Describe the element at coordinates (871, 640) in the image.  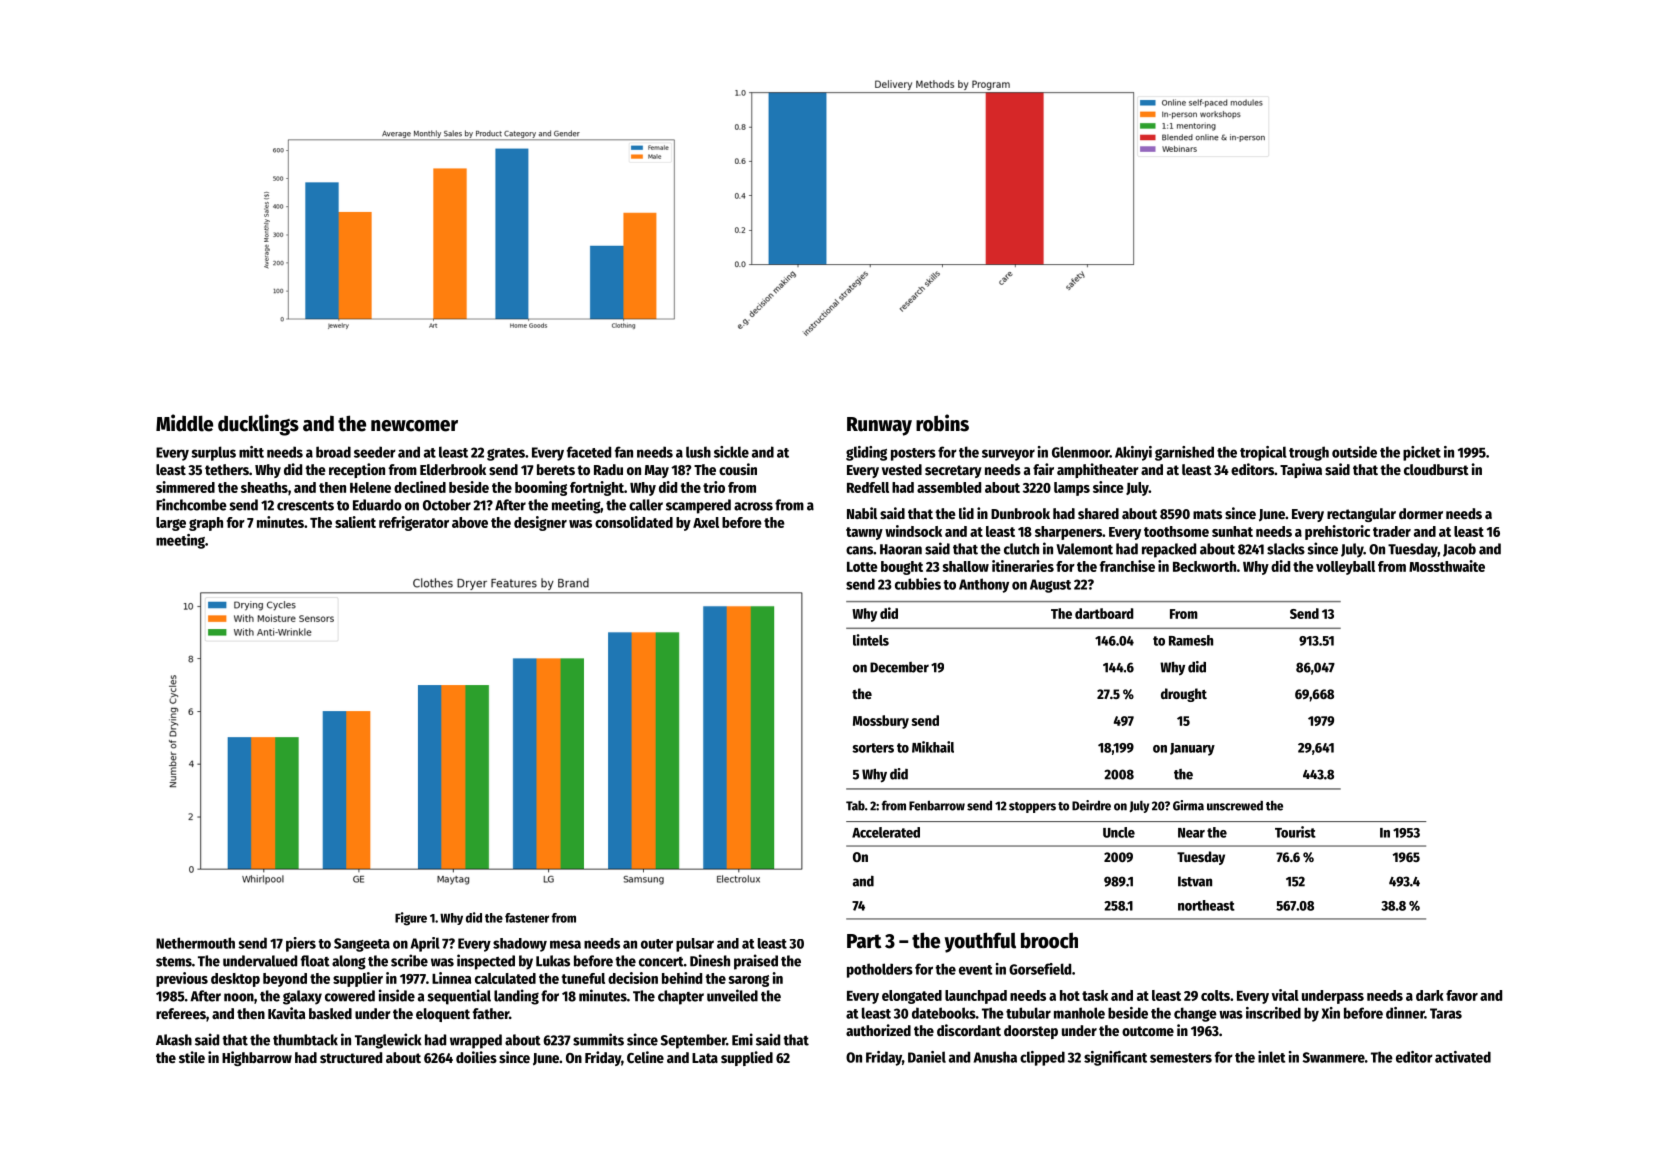
I see `lintels` at that location.
